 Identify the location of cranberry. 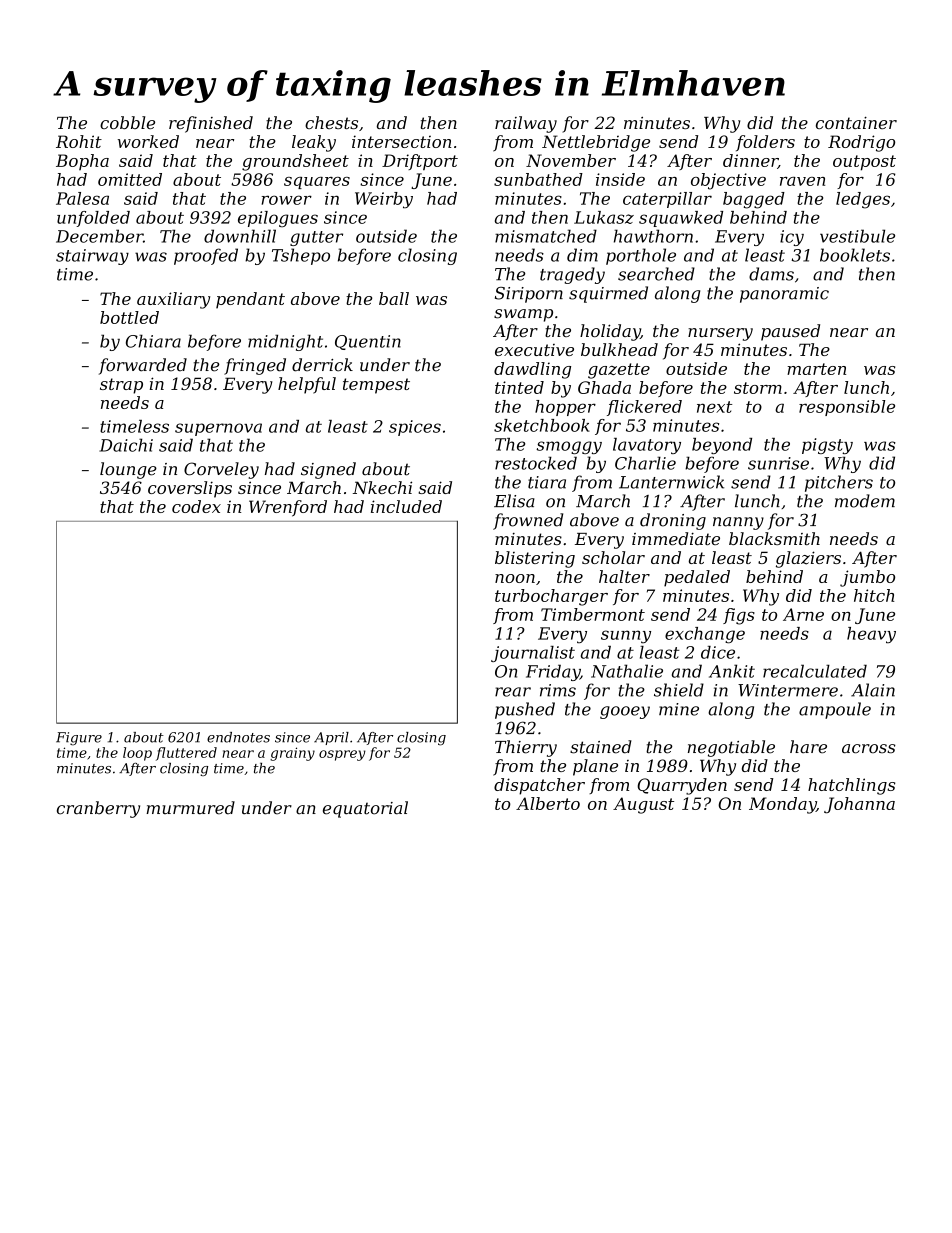
(98, 809).
